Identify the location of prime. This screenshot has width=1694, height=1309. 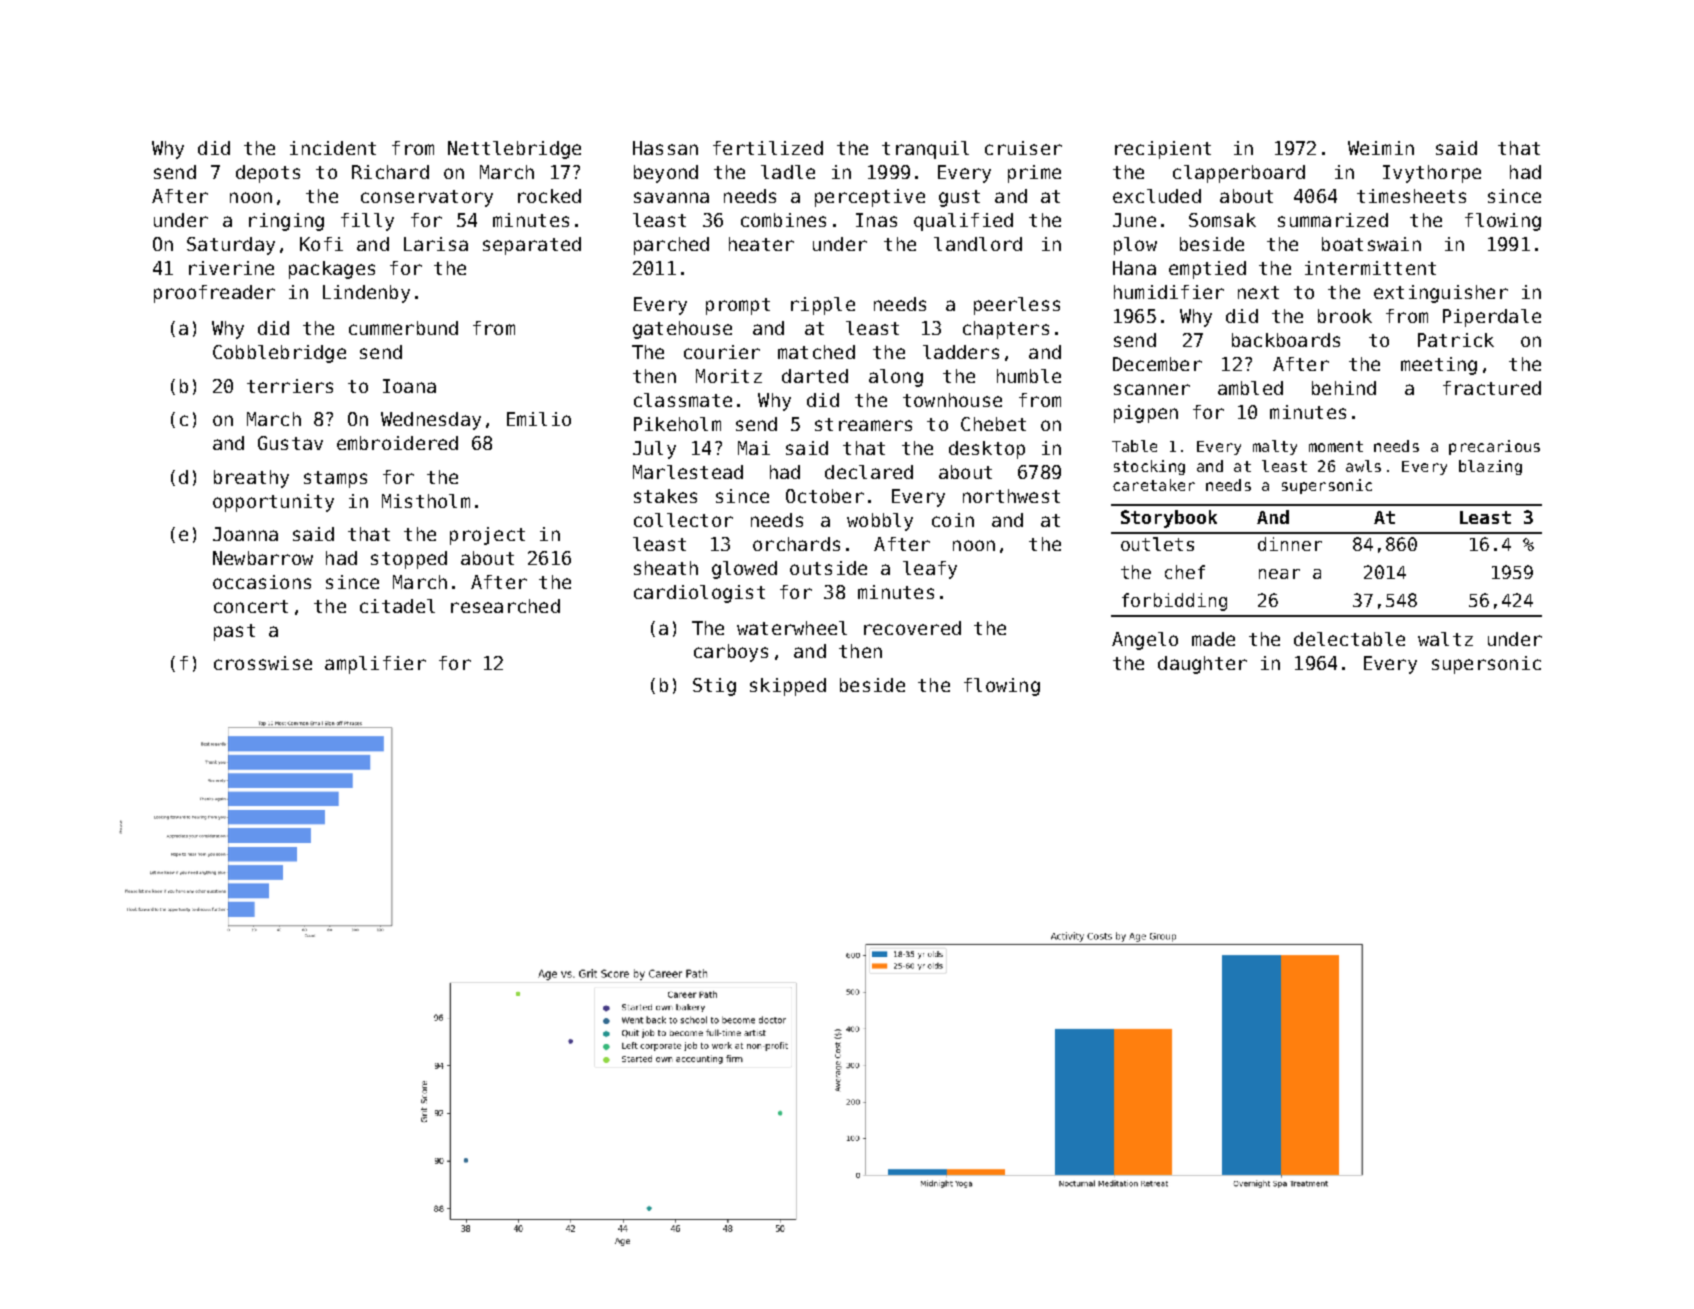
(1034, 174).
